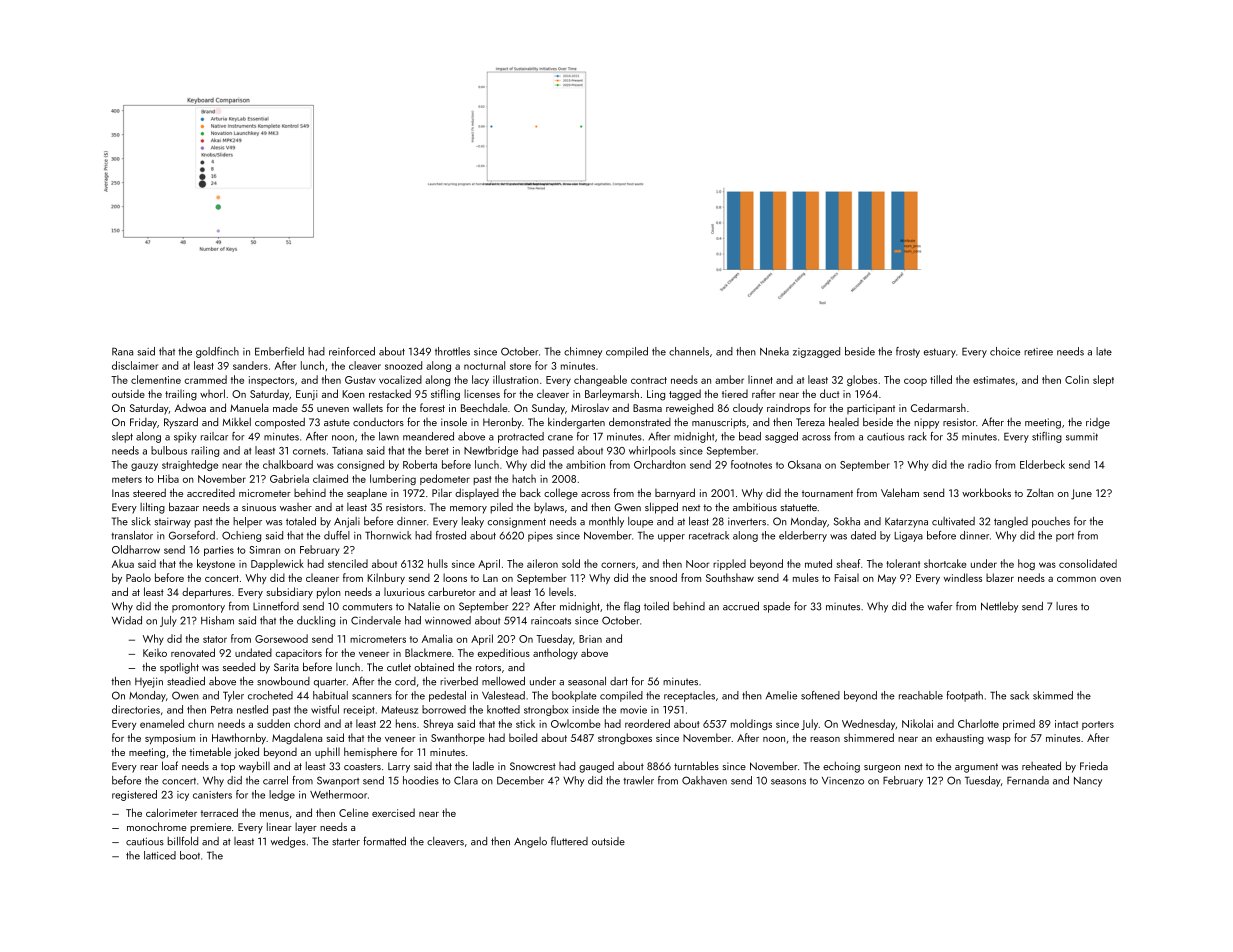 Image resolution: width=1233 pixels, height=952 pixels. I want to click on goldfinch, so click(217, 352).
